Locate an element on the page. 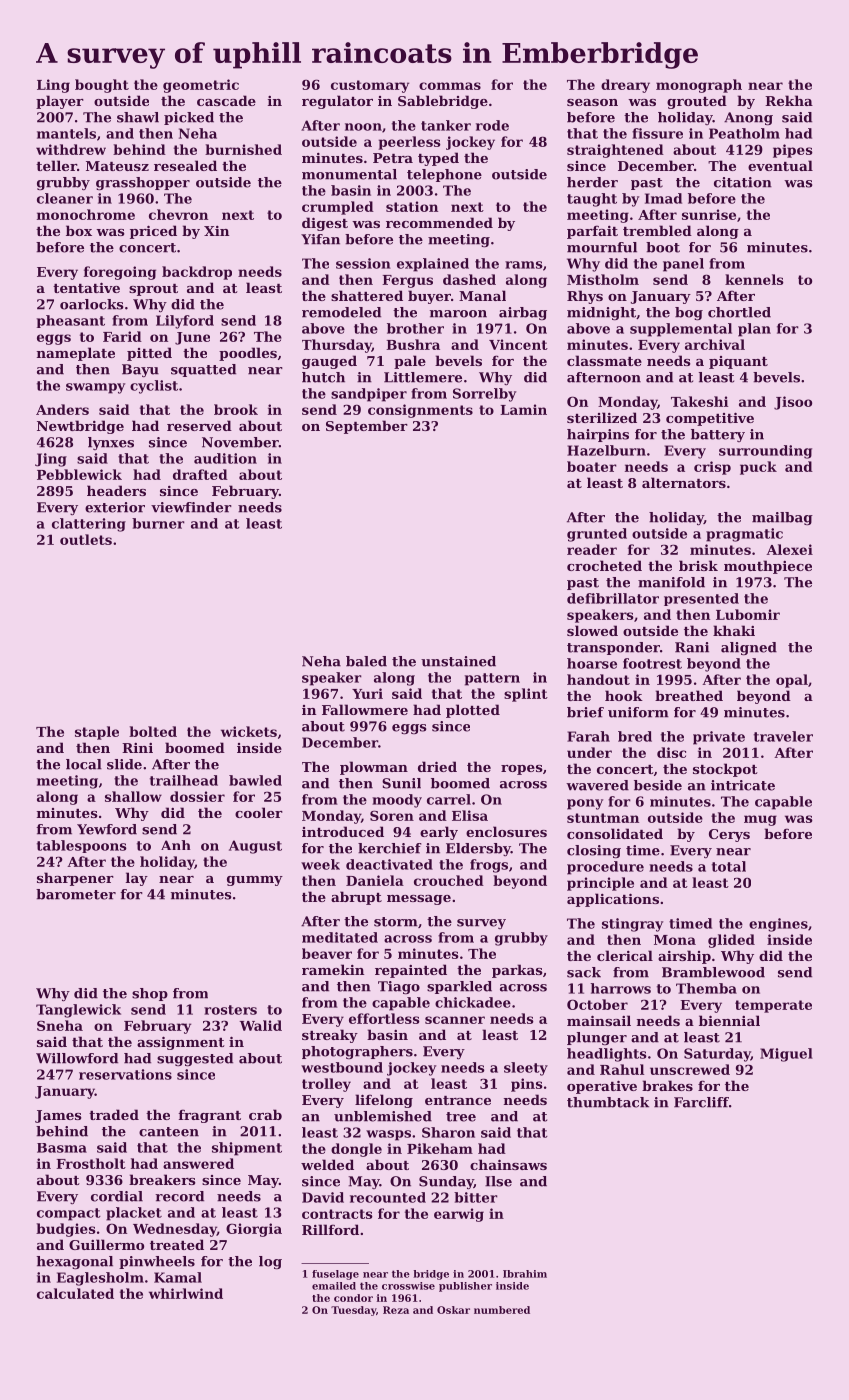 The width and height of the document is (849, 1400). rode is located at coordinates (492, 125).
